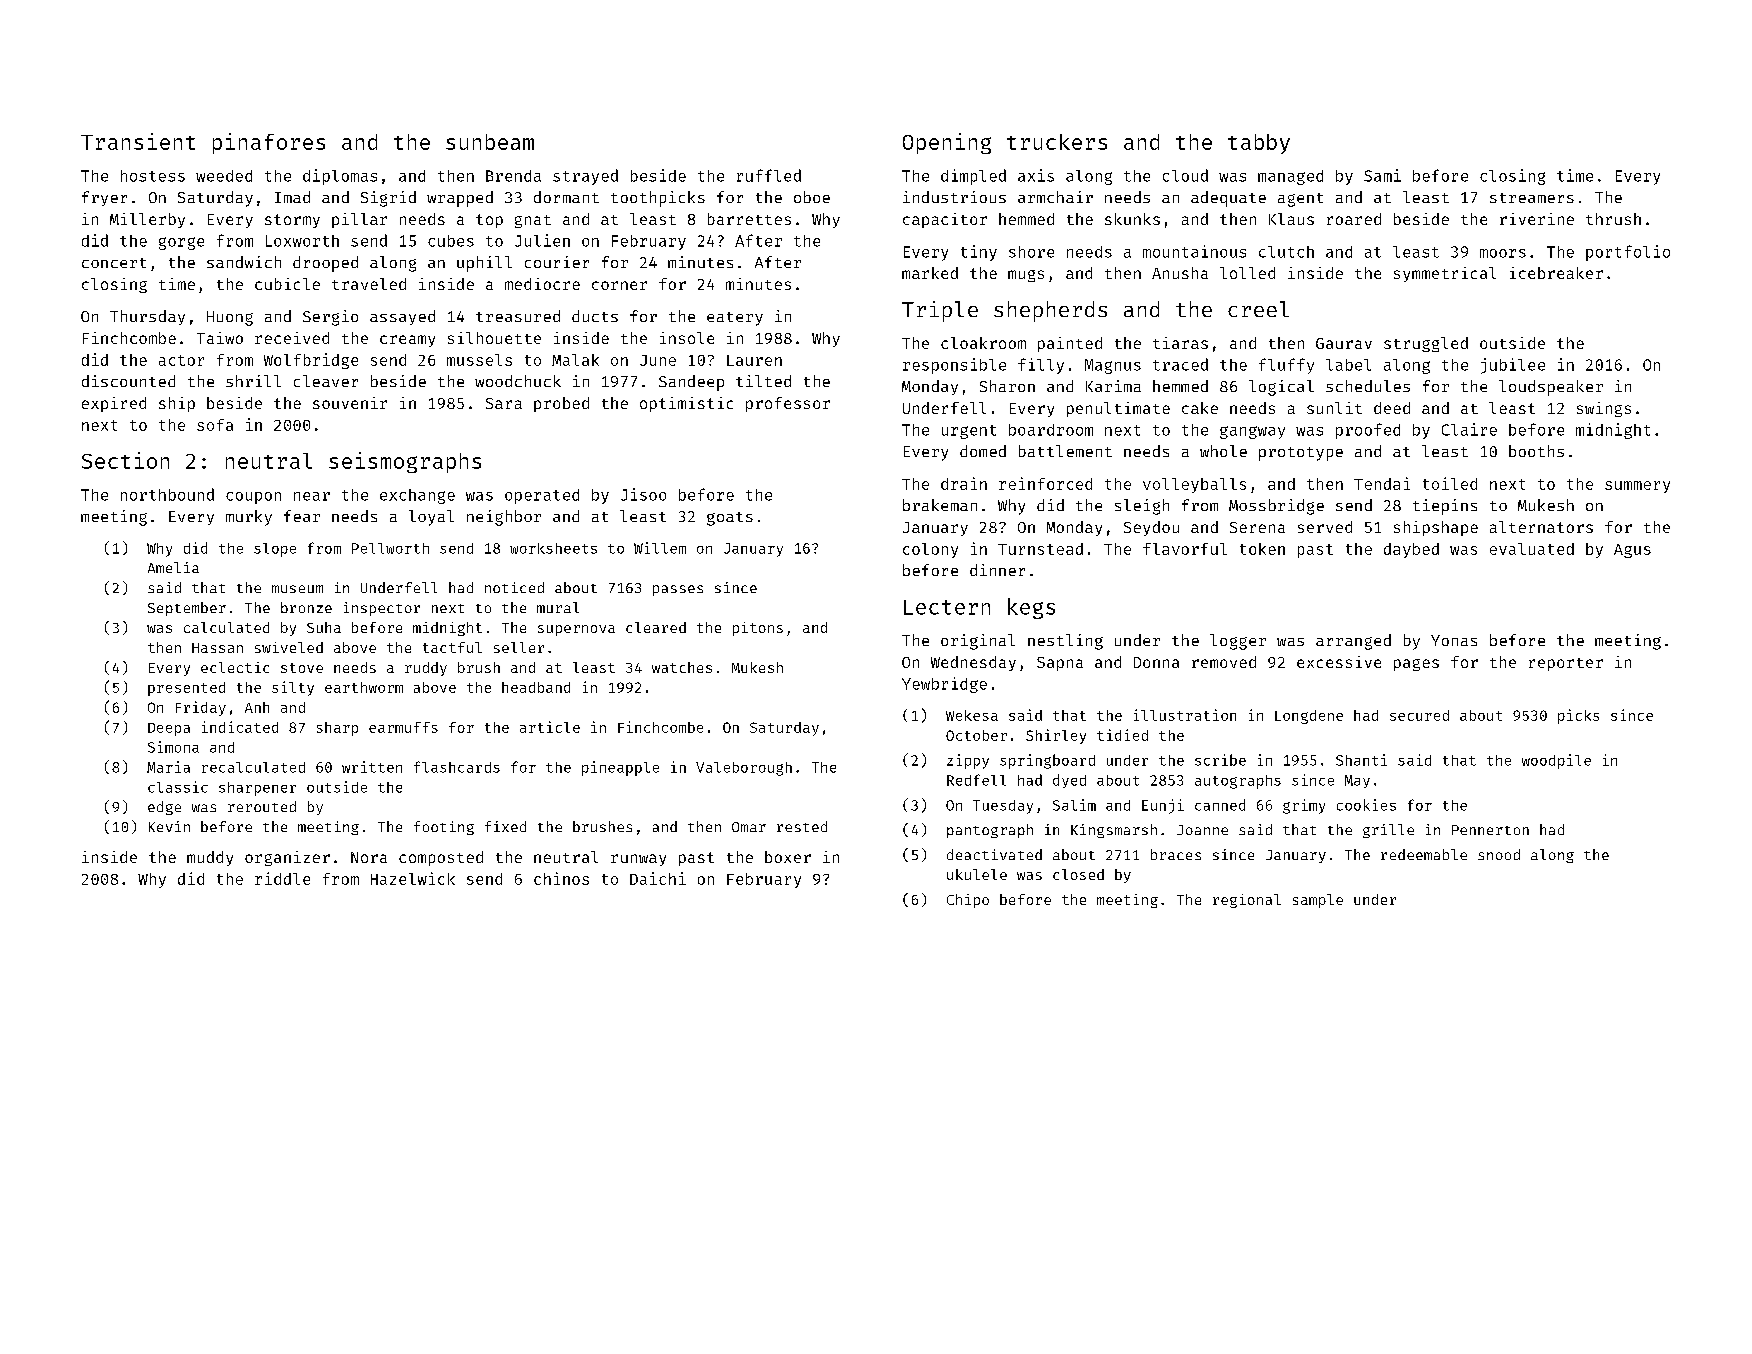  Describe the element at coordinates (561, 878) in the page. I see `chinos` at that location.
